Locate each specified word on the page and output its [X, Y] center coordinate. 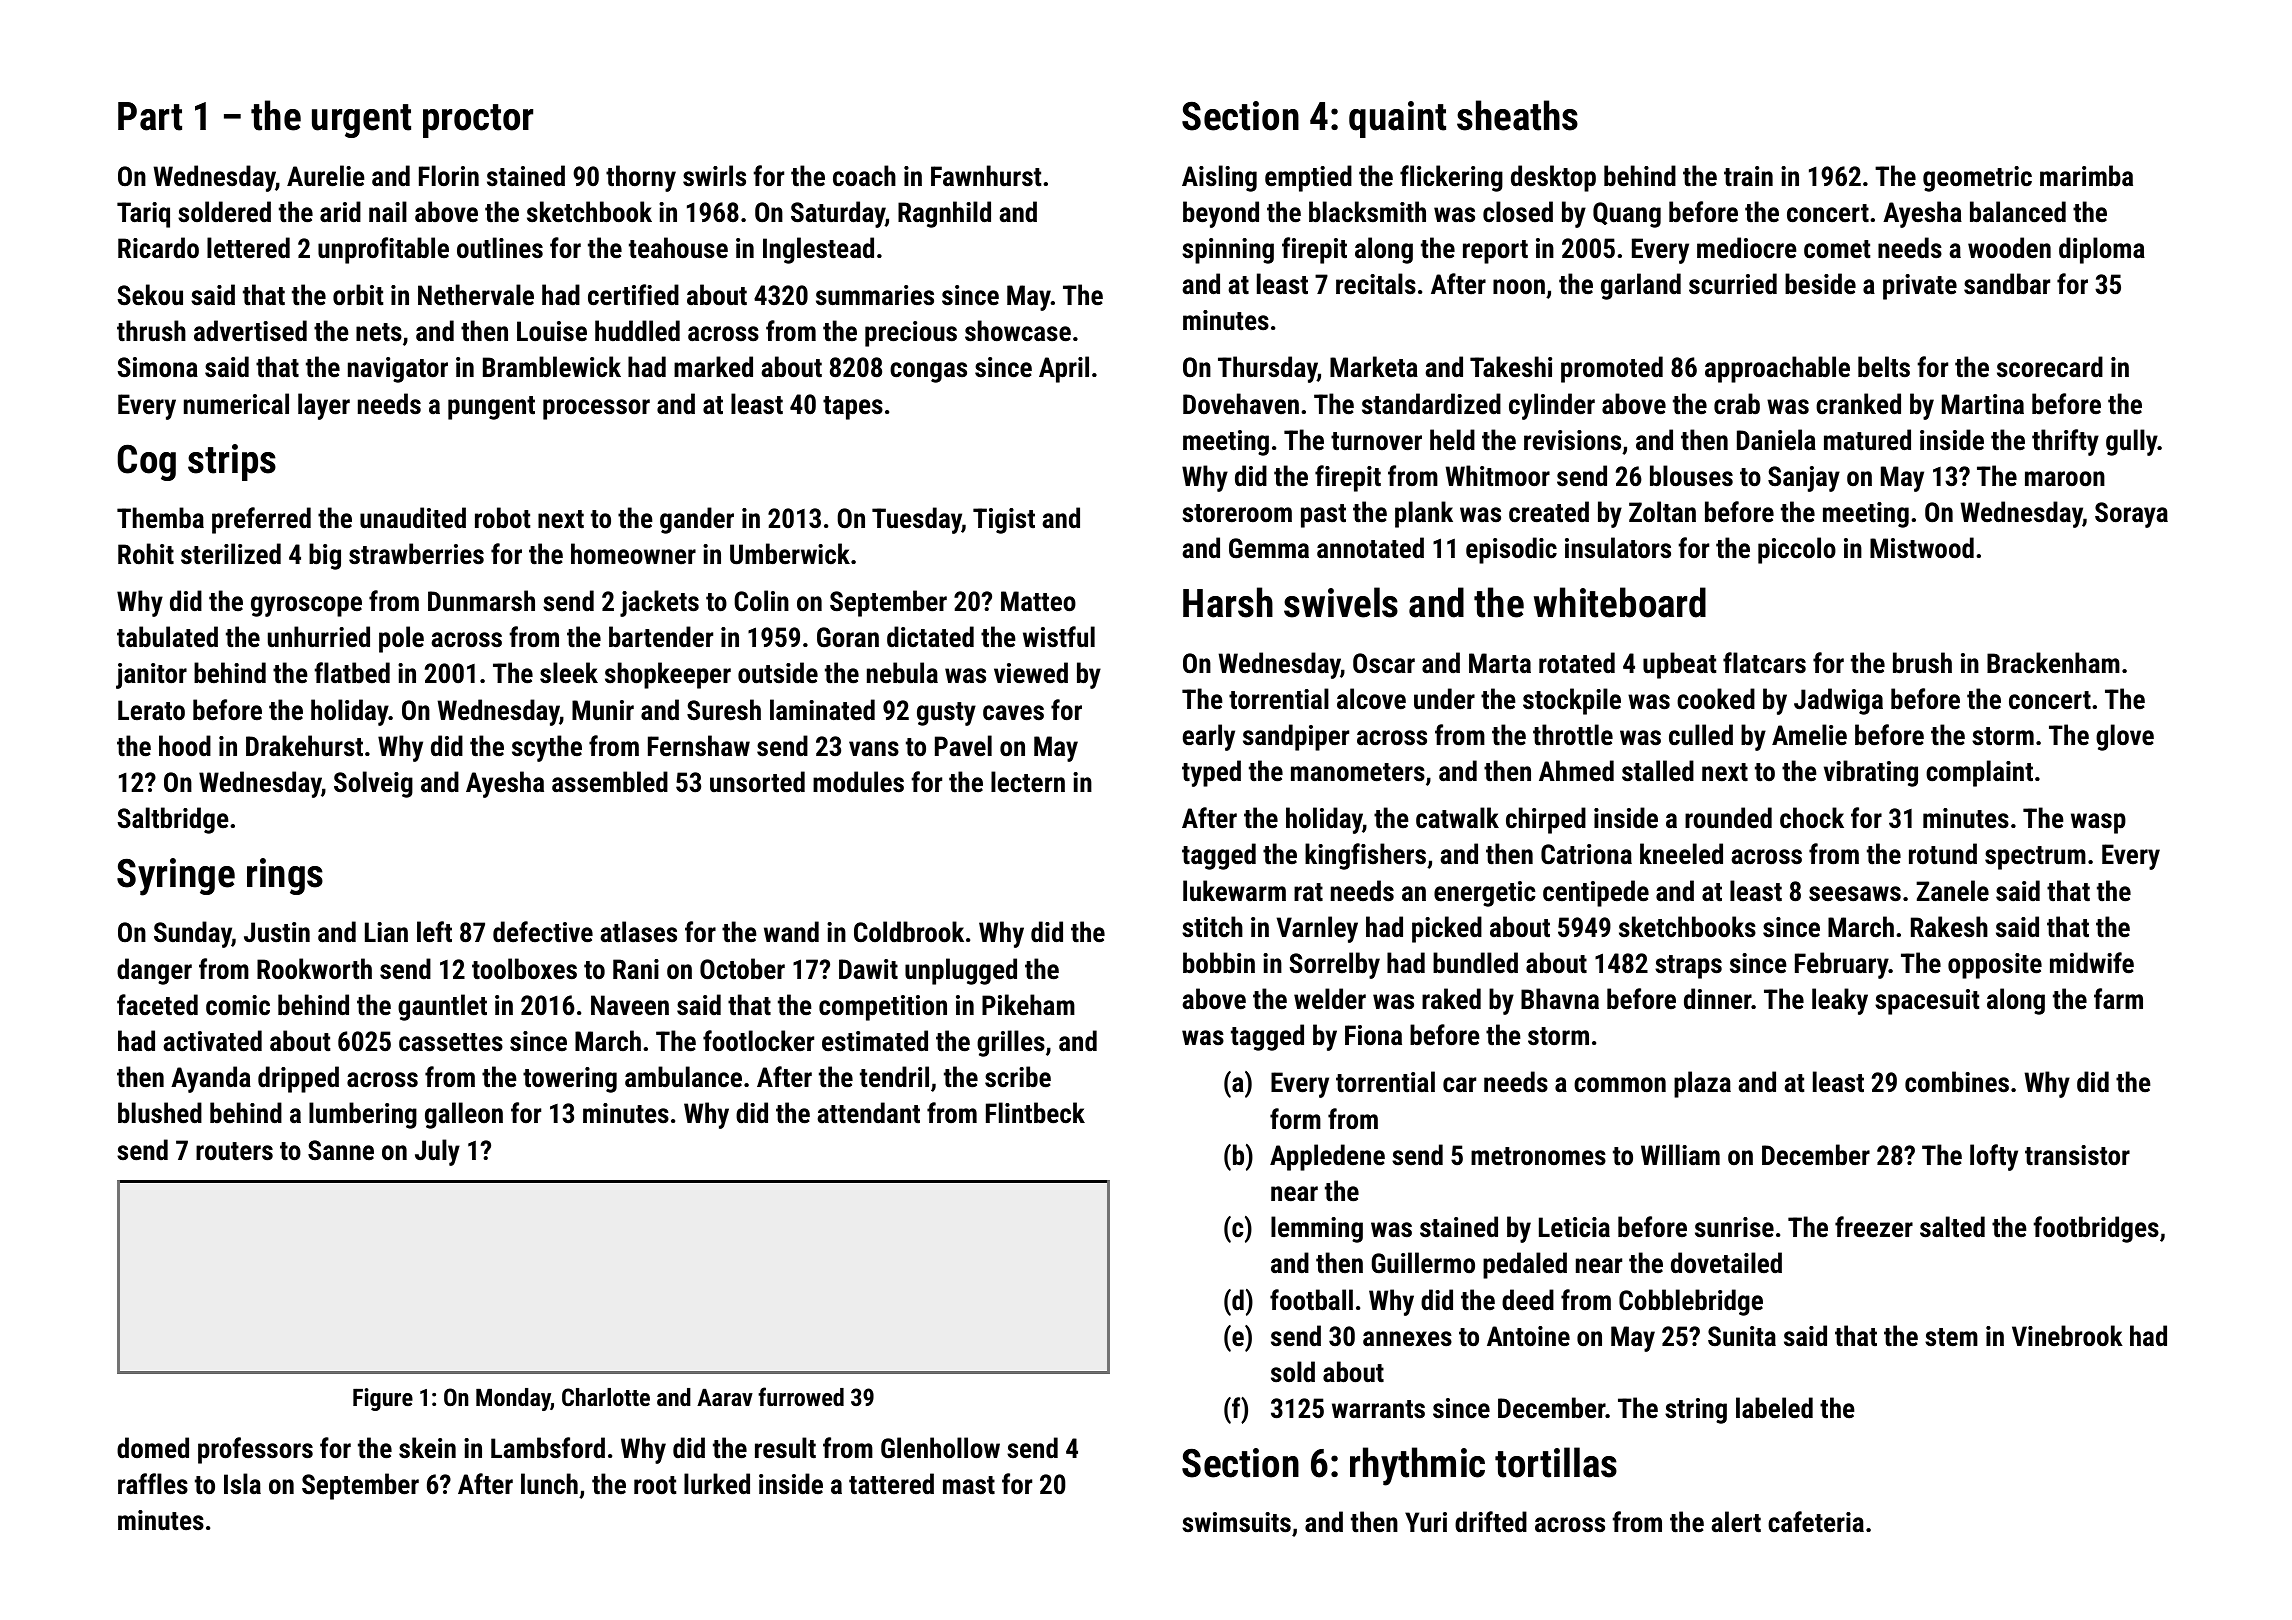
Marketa [1374, 367]
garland [1641, 286]
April [1064, 369]
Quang [1627, 215]
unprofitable [383, 250]
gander [697, 520]
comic [238, 1005]
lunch [549, 1484]
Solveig [373, 784]
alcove [1371, 699]
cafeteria [1816, 1522]
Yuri [1426, 1522]
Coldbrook [909, 932]
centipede [1596, 893]
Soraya [2131, 515]
